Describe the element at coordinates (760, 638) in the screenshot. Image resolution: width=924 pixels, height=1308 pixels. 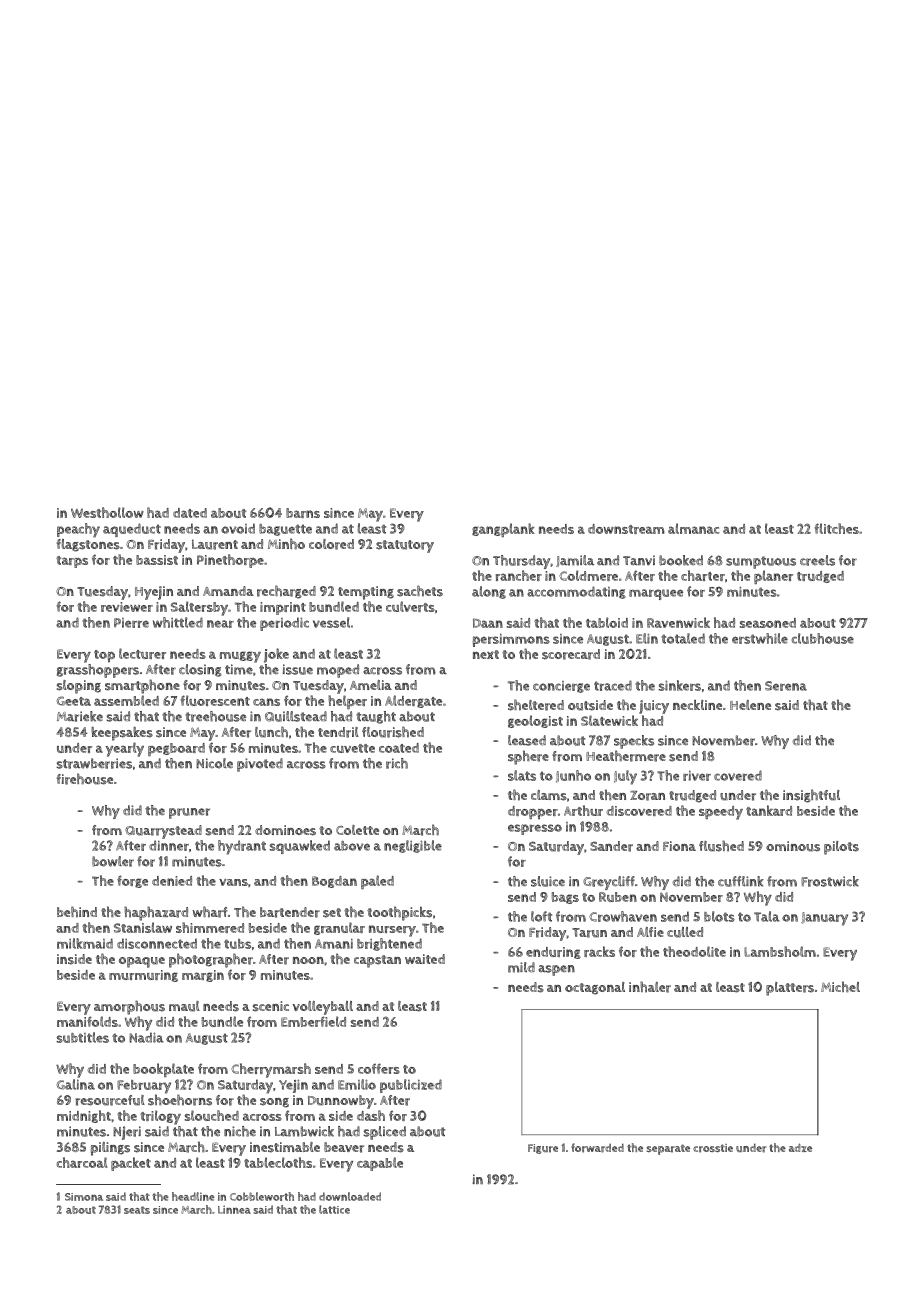
I see `erstwhile` at that location.
